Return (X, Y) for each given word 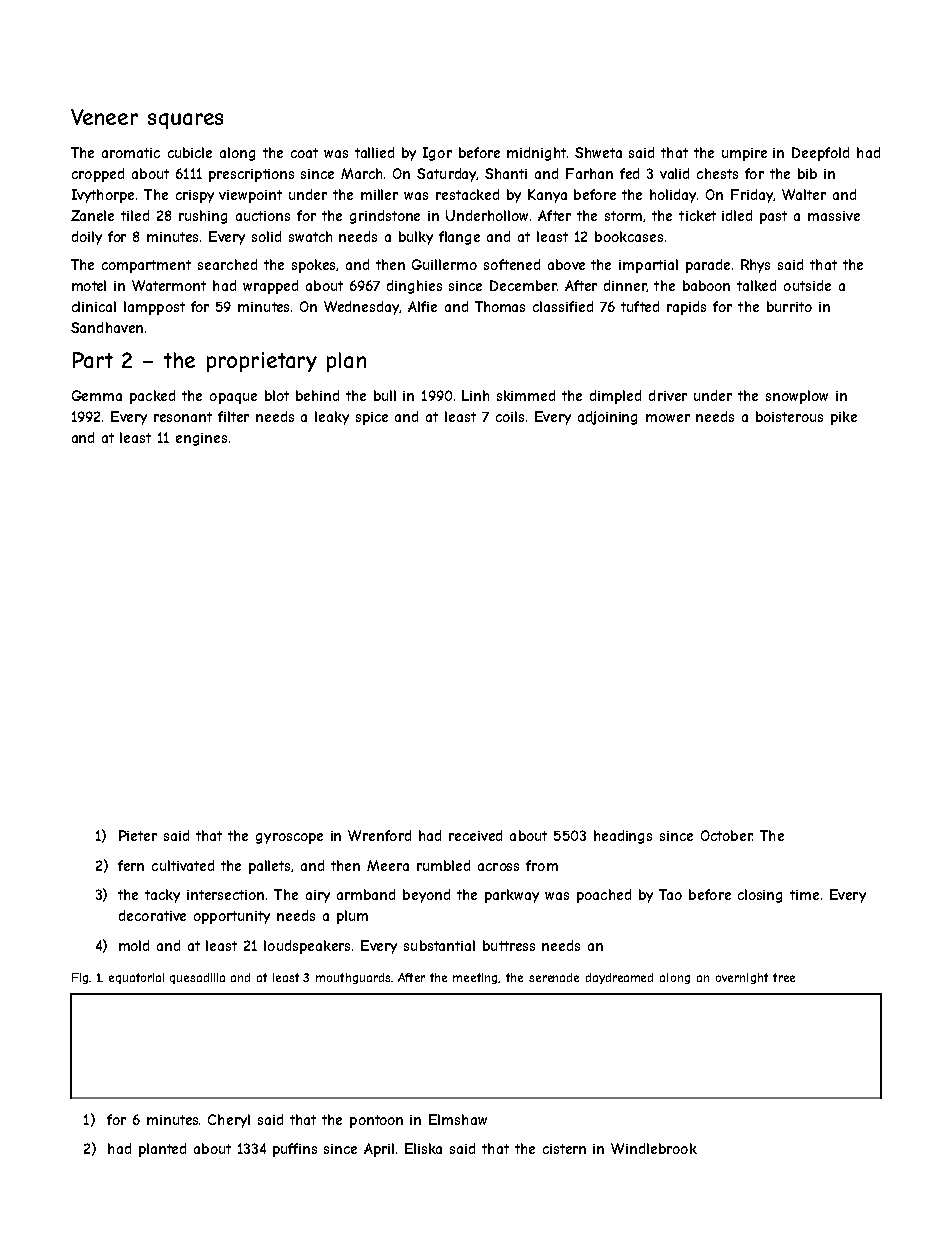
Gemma (97, 395)
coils (510, 416)
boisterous (789, 416)
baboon (706, 285)
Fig (80, 978)
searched (227, 264)
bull (385, 395)
